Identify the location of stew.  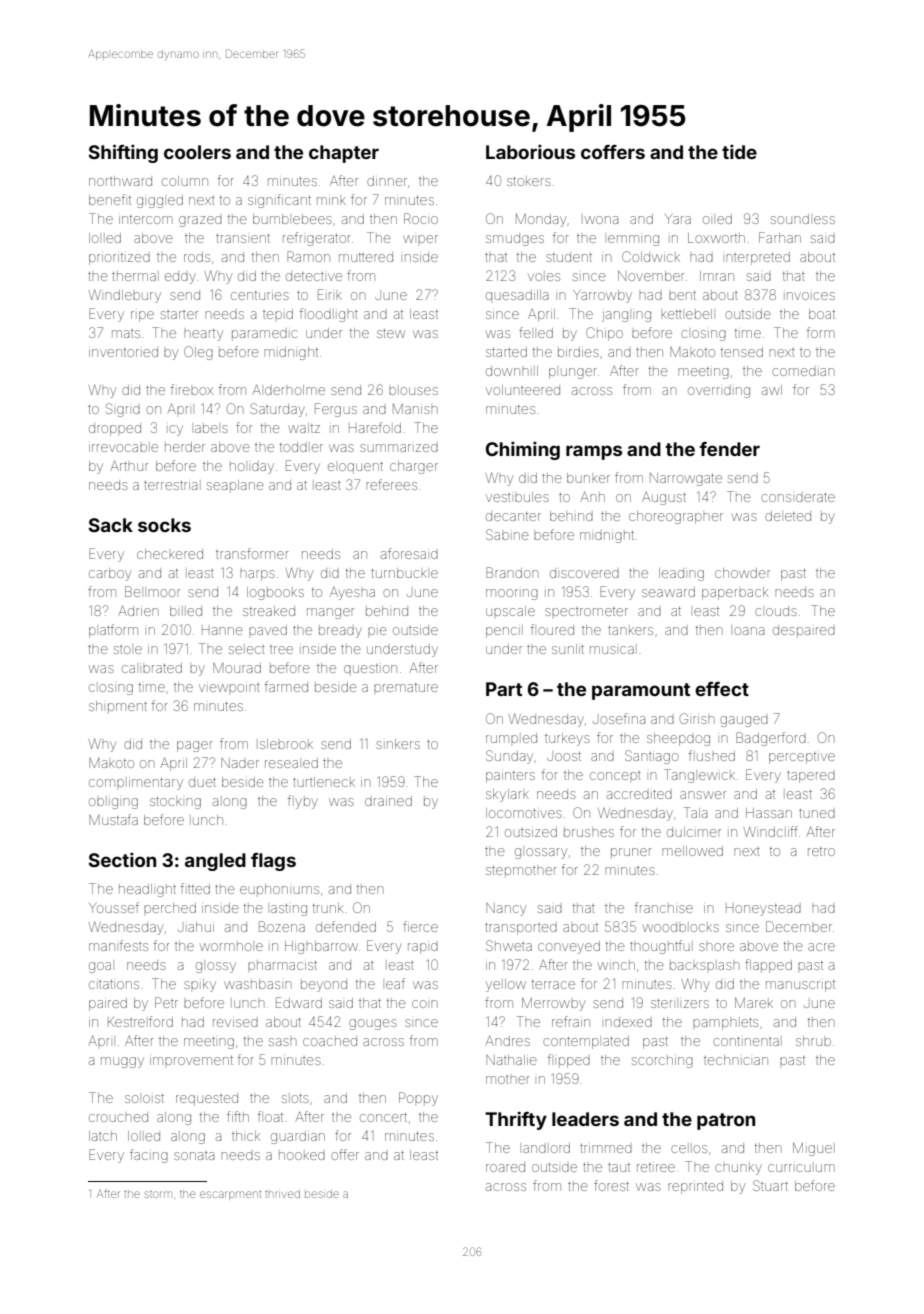
(391, 333).
